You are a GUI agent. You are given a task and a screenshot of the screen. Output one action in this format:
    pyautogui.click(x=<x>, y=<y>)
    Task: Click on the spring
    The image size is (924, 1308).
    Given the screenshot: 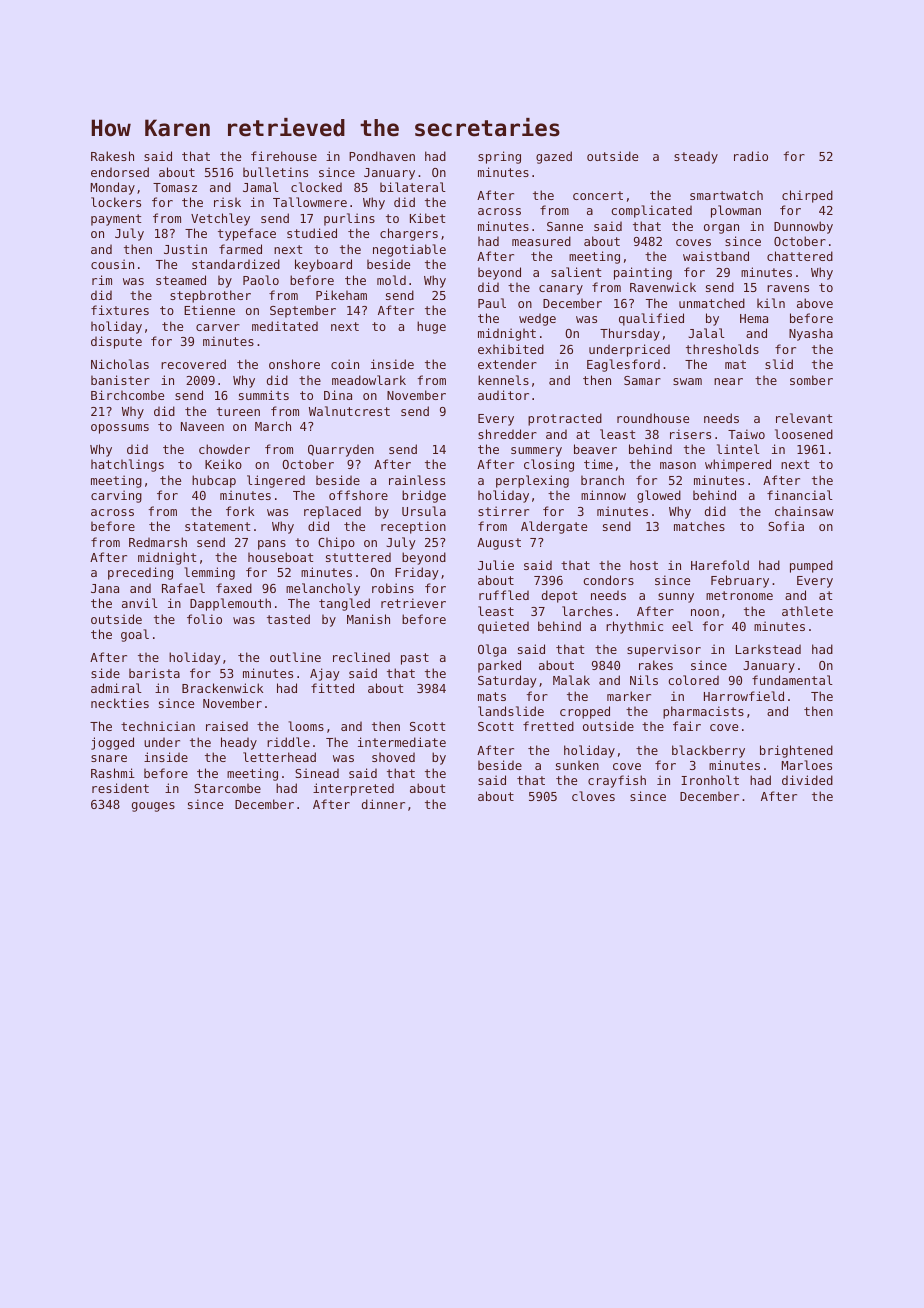 What is the action you would take?
    pyautogui.click(x=499, y=157)
